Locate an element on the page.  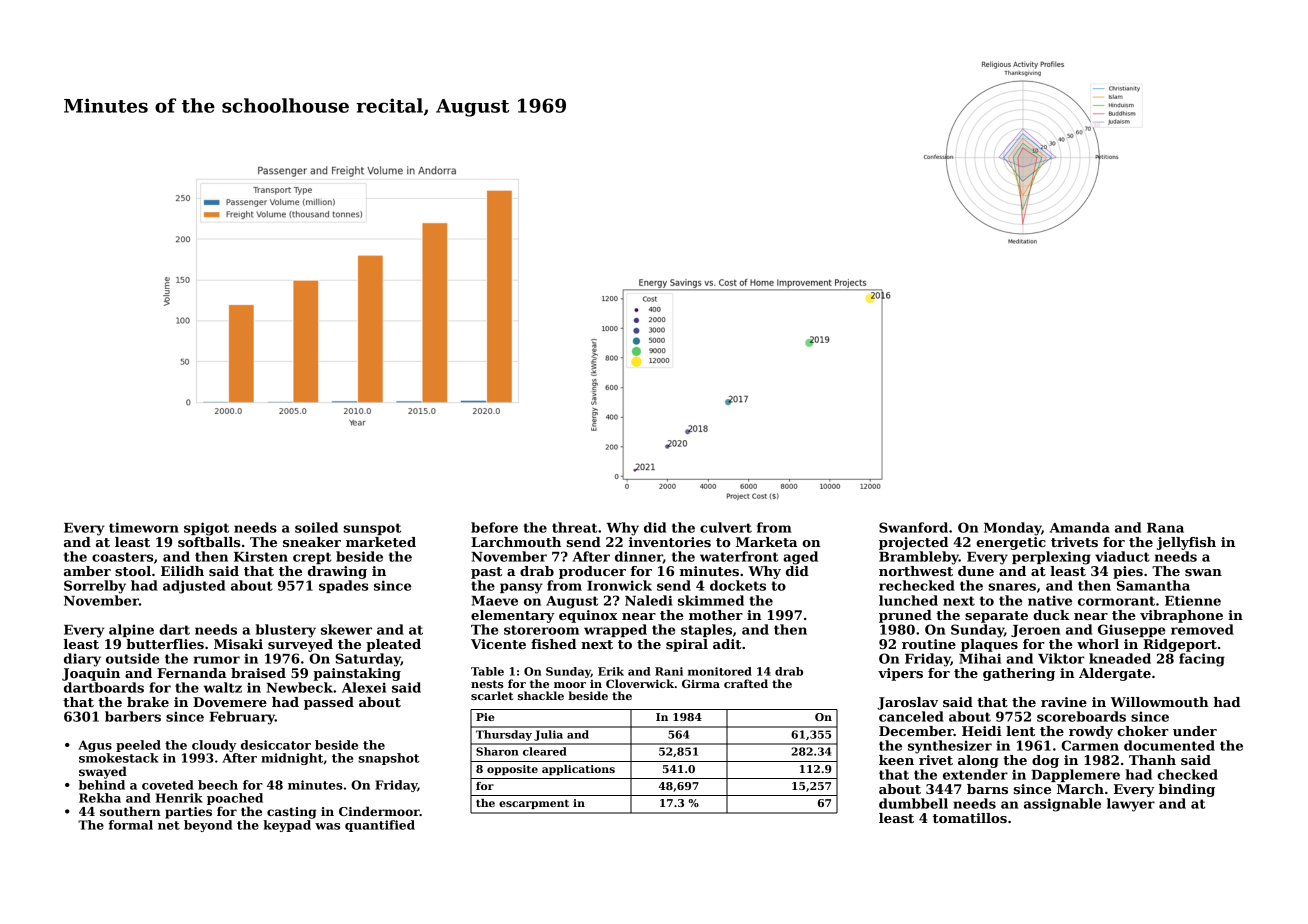
snares is located at coordinates (1012, 587).
